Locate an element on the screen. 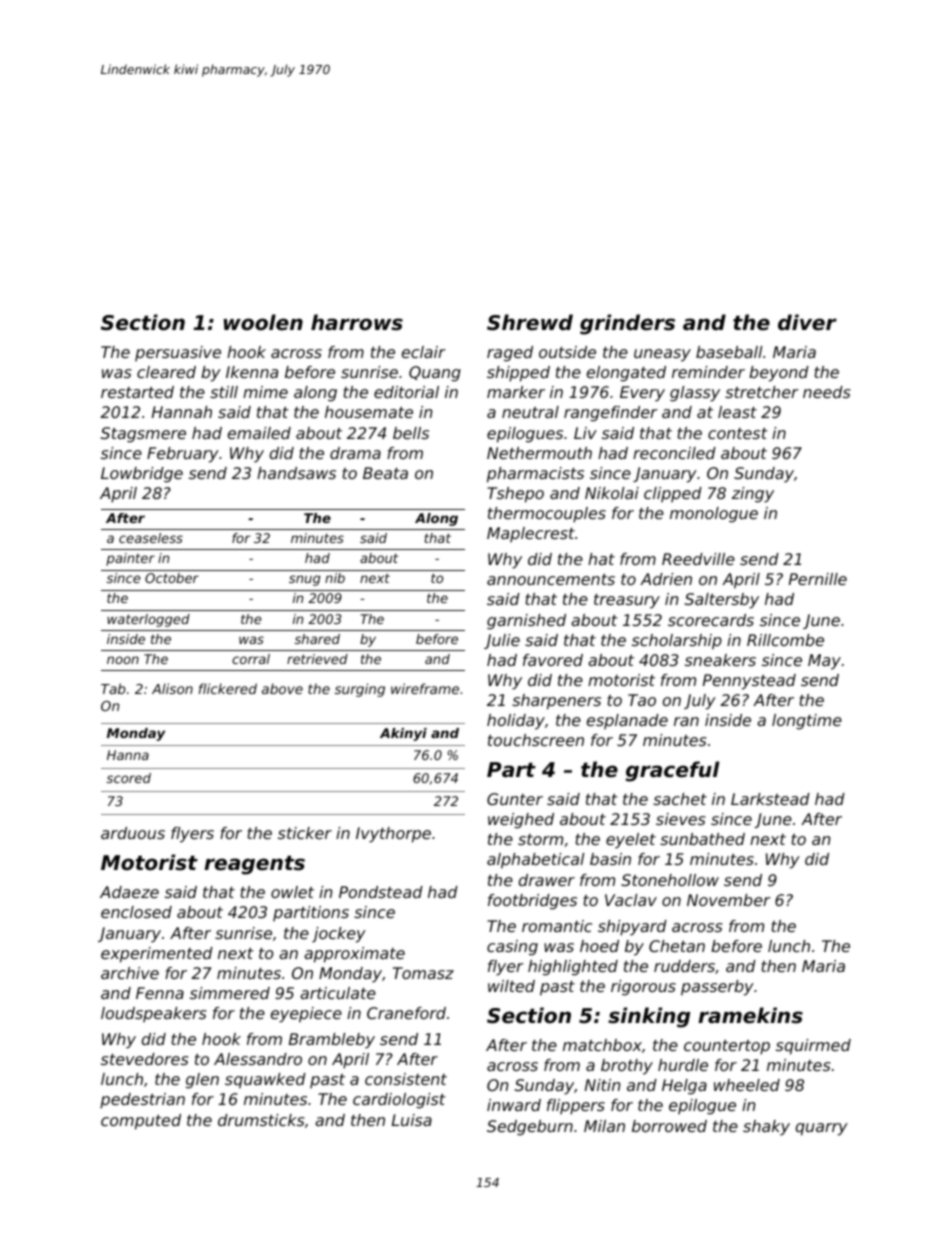 This screenshot has width=952, height=1233. graceful is located at coordinates (672, 771).
